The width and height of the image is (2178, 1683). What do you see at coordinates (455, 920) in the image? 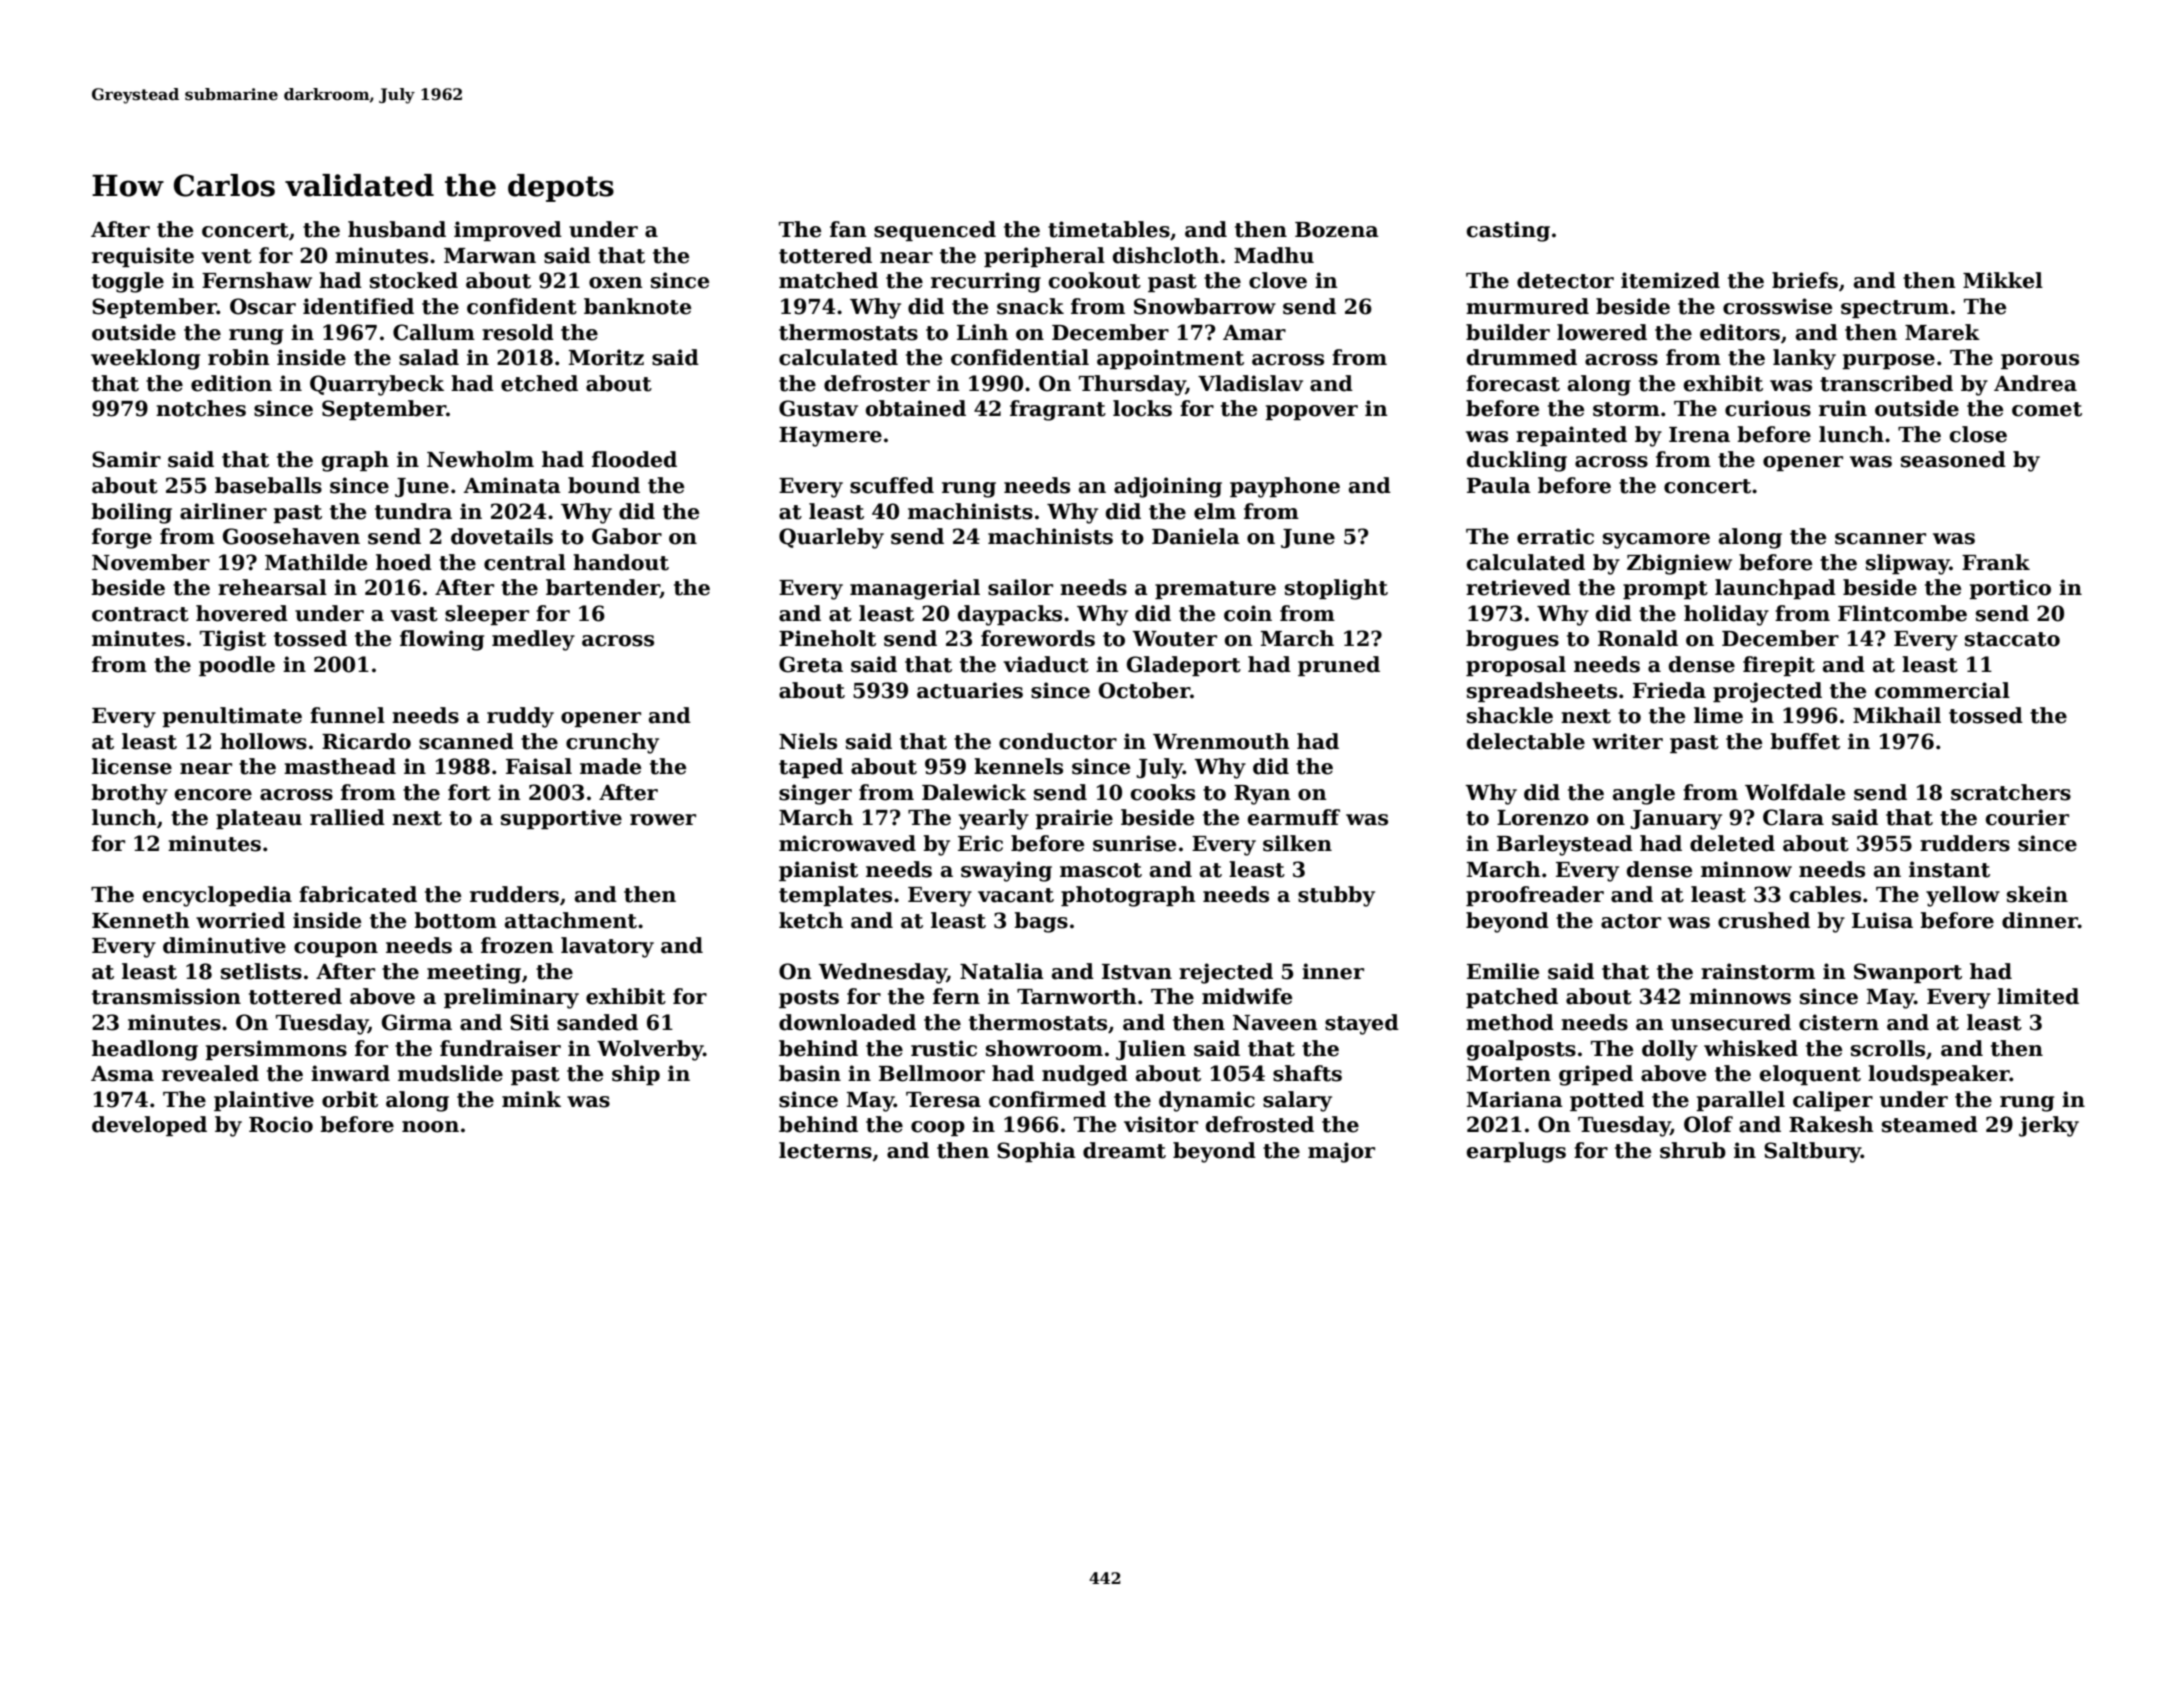
I see `bottom` at bounding box center [455, 920].
